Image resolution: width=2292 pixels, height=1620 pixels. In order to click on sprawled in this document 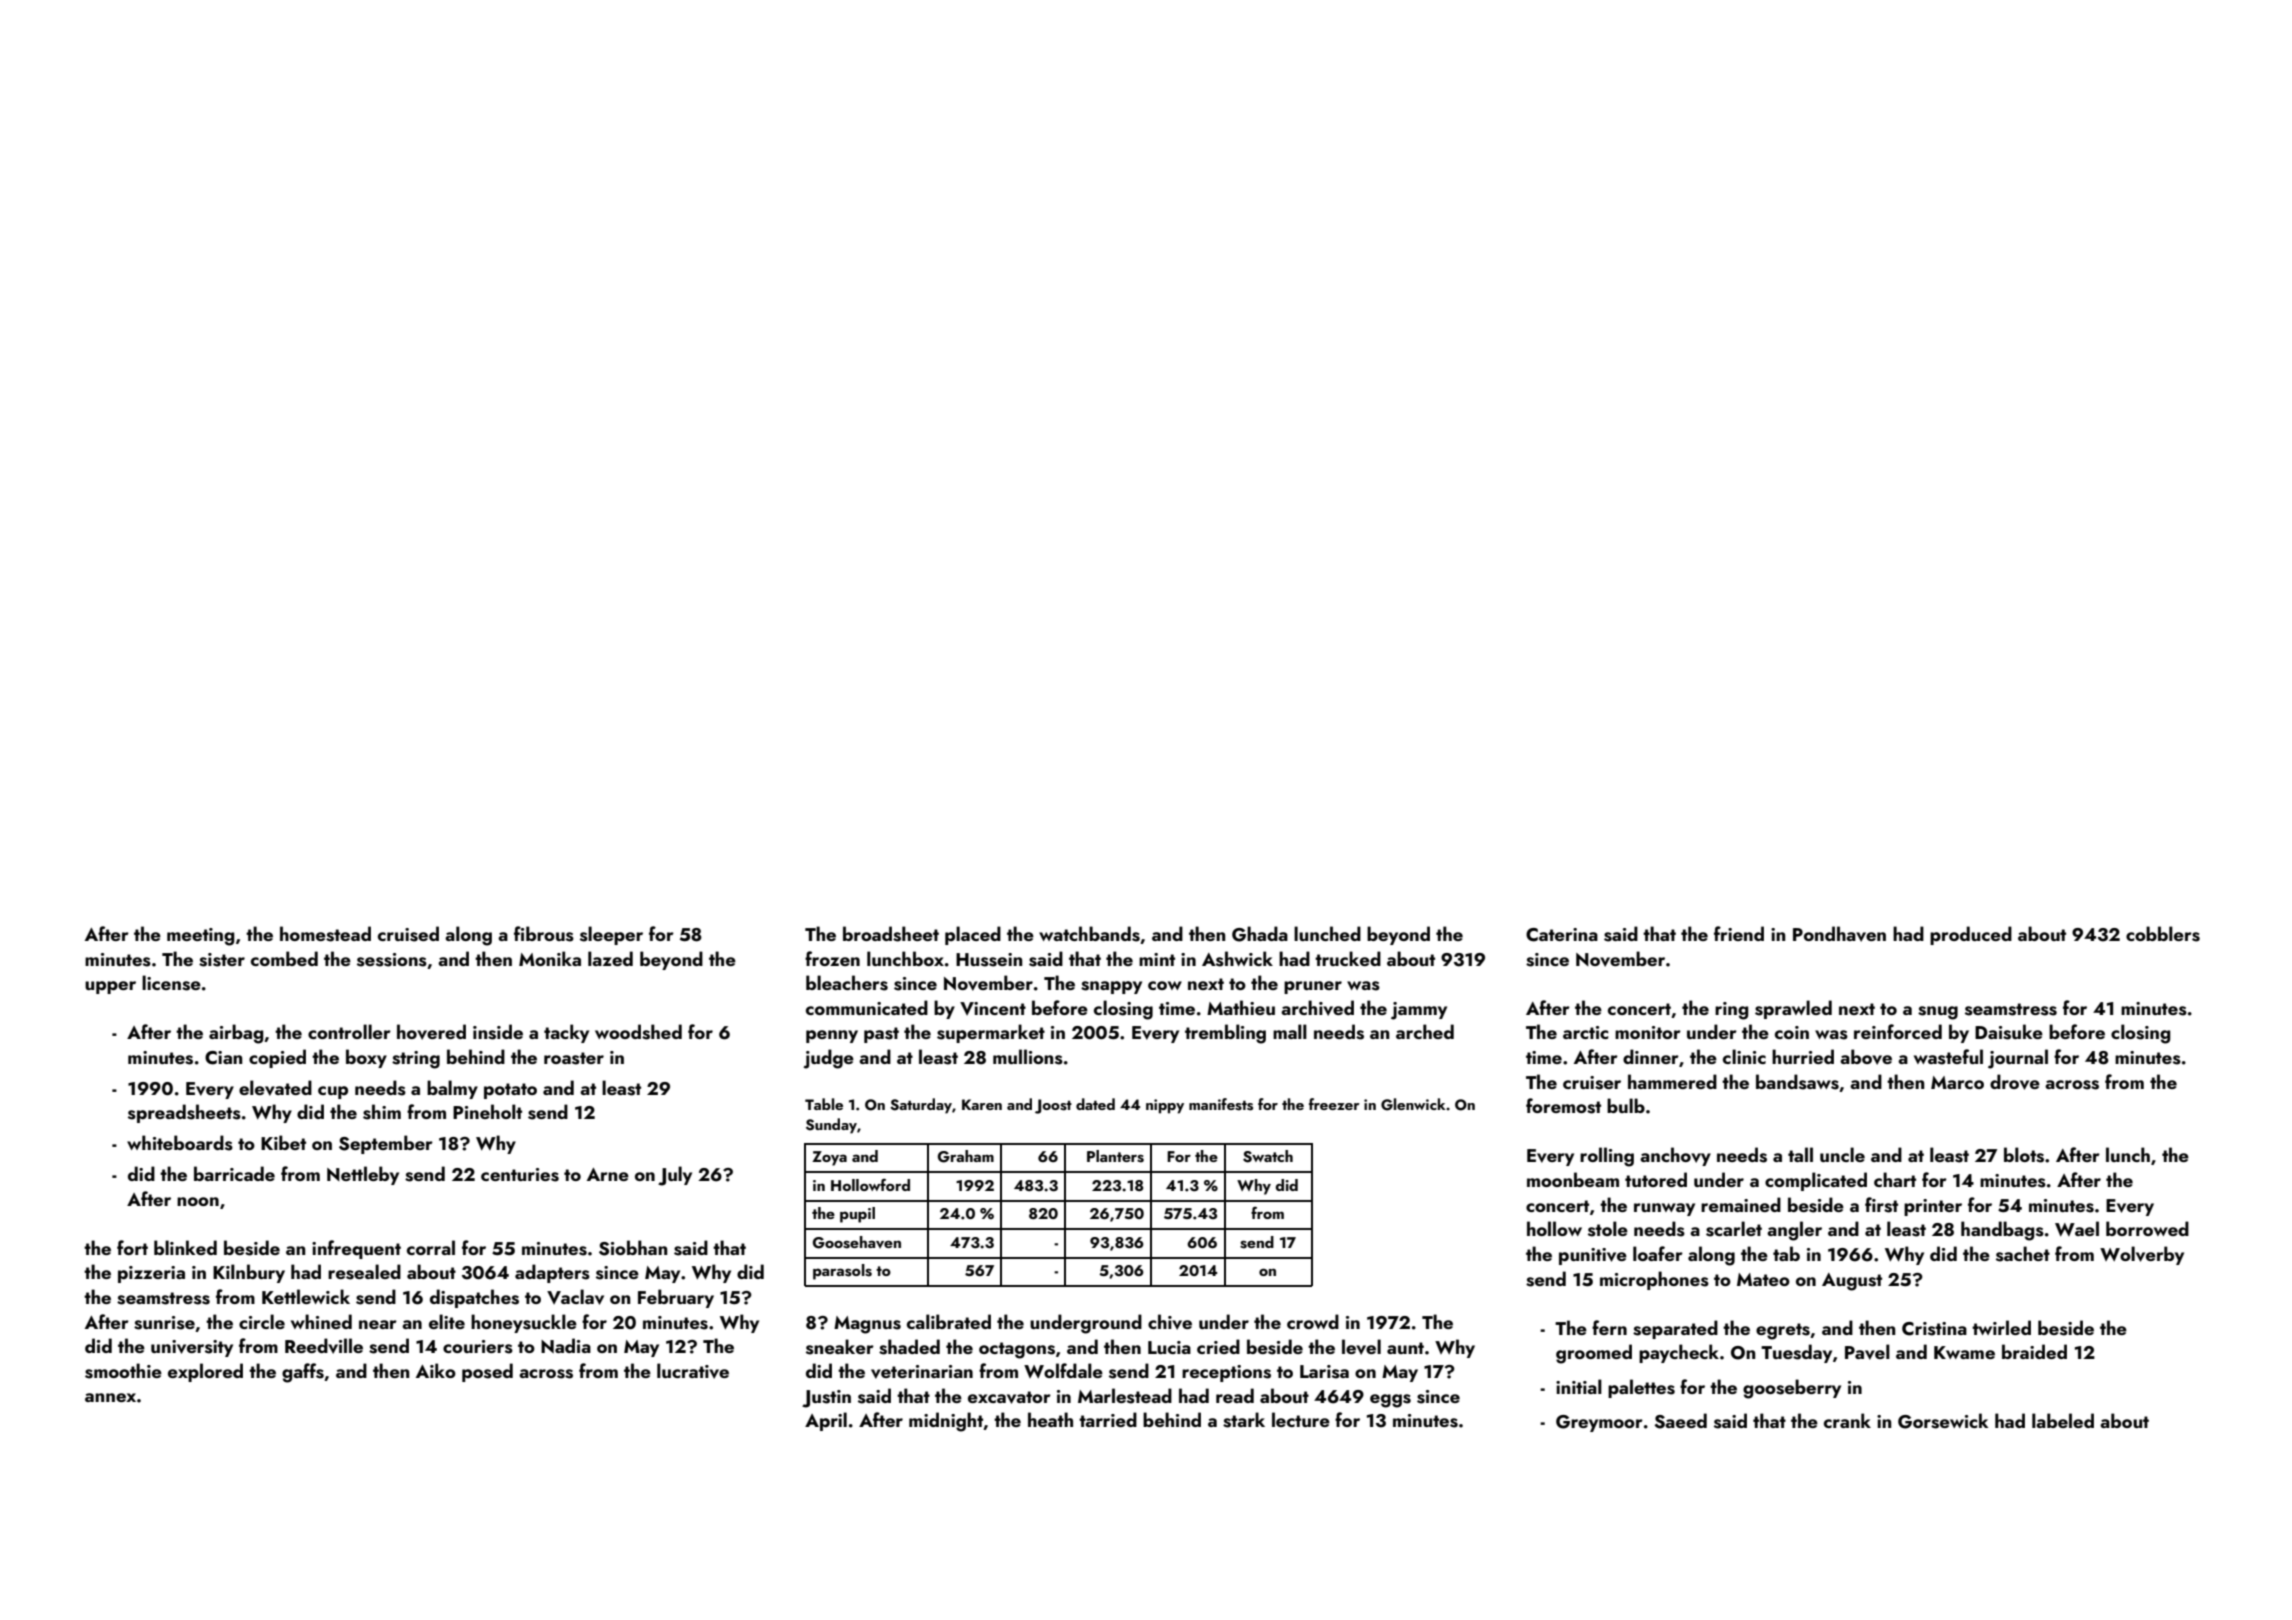, I will do `click(1793, 1009)`.
